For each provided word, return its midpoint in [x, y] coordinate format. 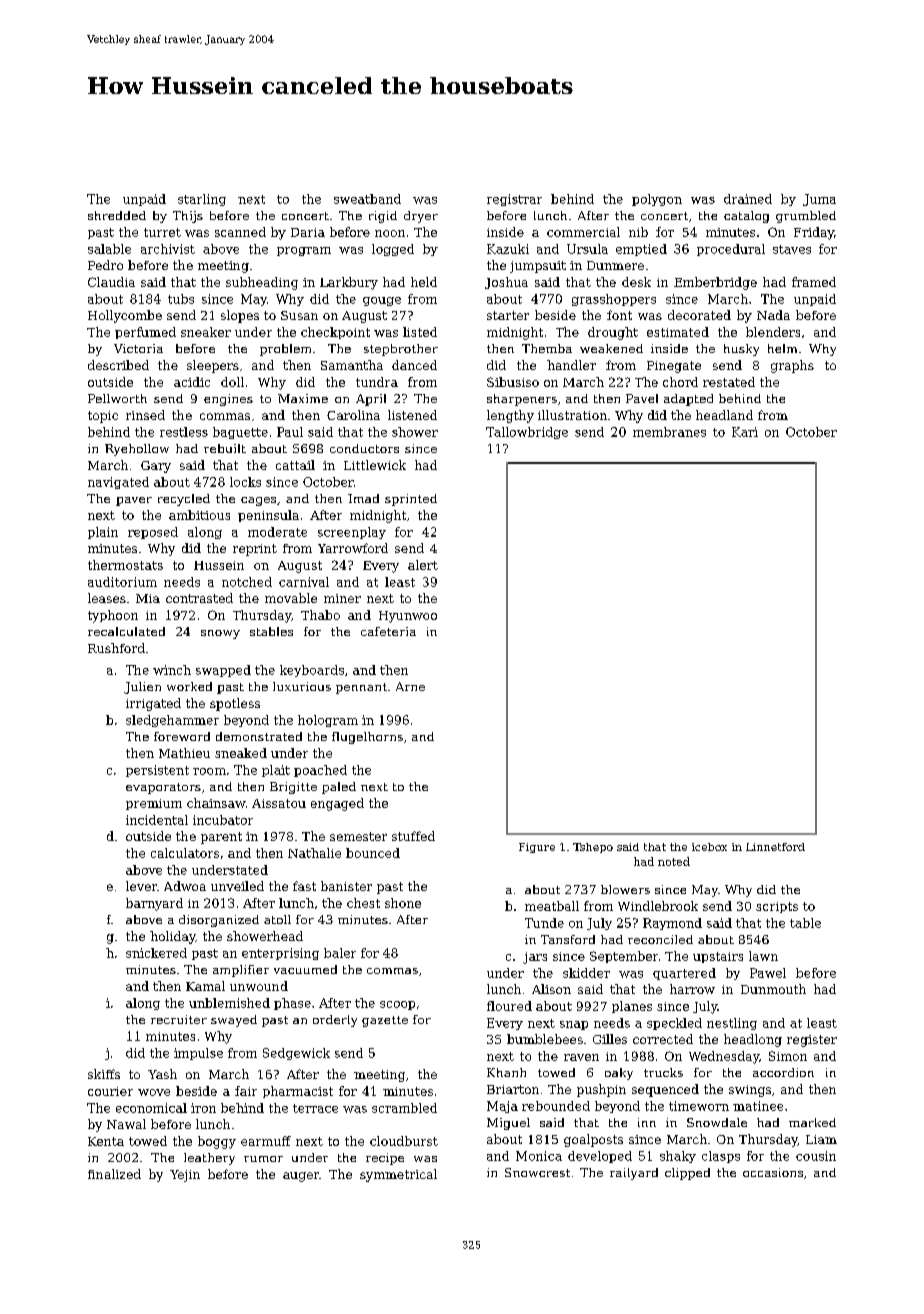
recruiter [179, 1019]
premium [154, 804]
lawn [763, 956]
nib [638, 232]
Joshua [506, 283]
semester [358, 836]
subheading [262, 283]
